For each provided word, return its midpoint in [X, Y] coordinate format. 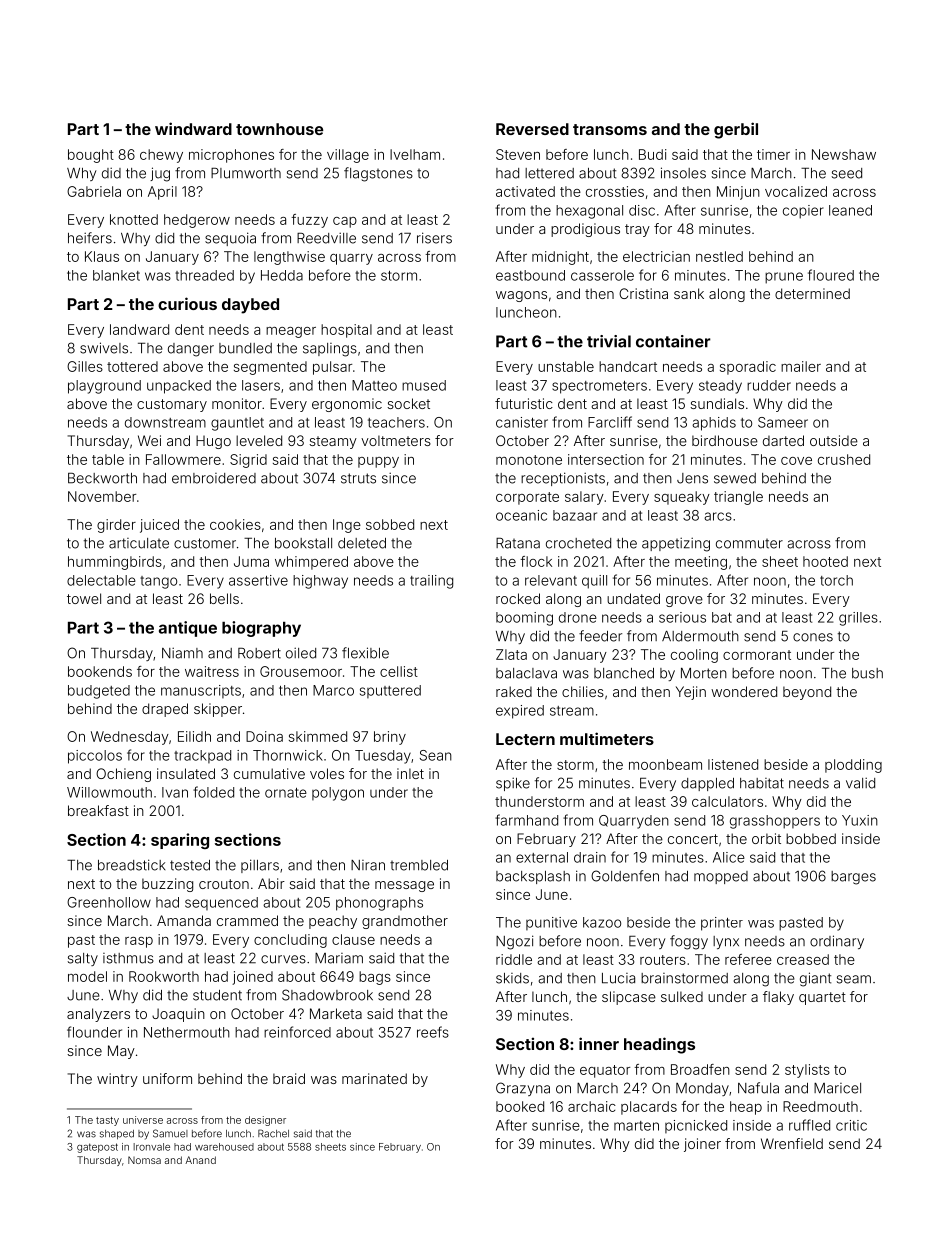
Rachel [273, 1133]
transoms [610, 129]
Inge [347, 526]
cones [813, 637]
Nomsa [144, 1160]
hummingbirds [115, 563]
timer [773, 154]
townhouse [279, 129]
